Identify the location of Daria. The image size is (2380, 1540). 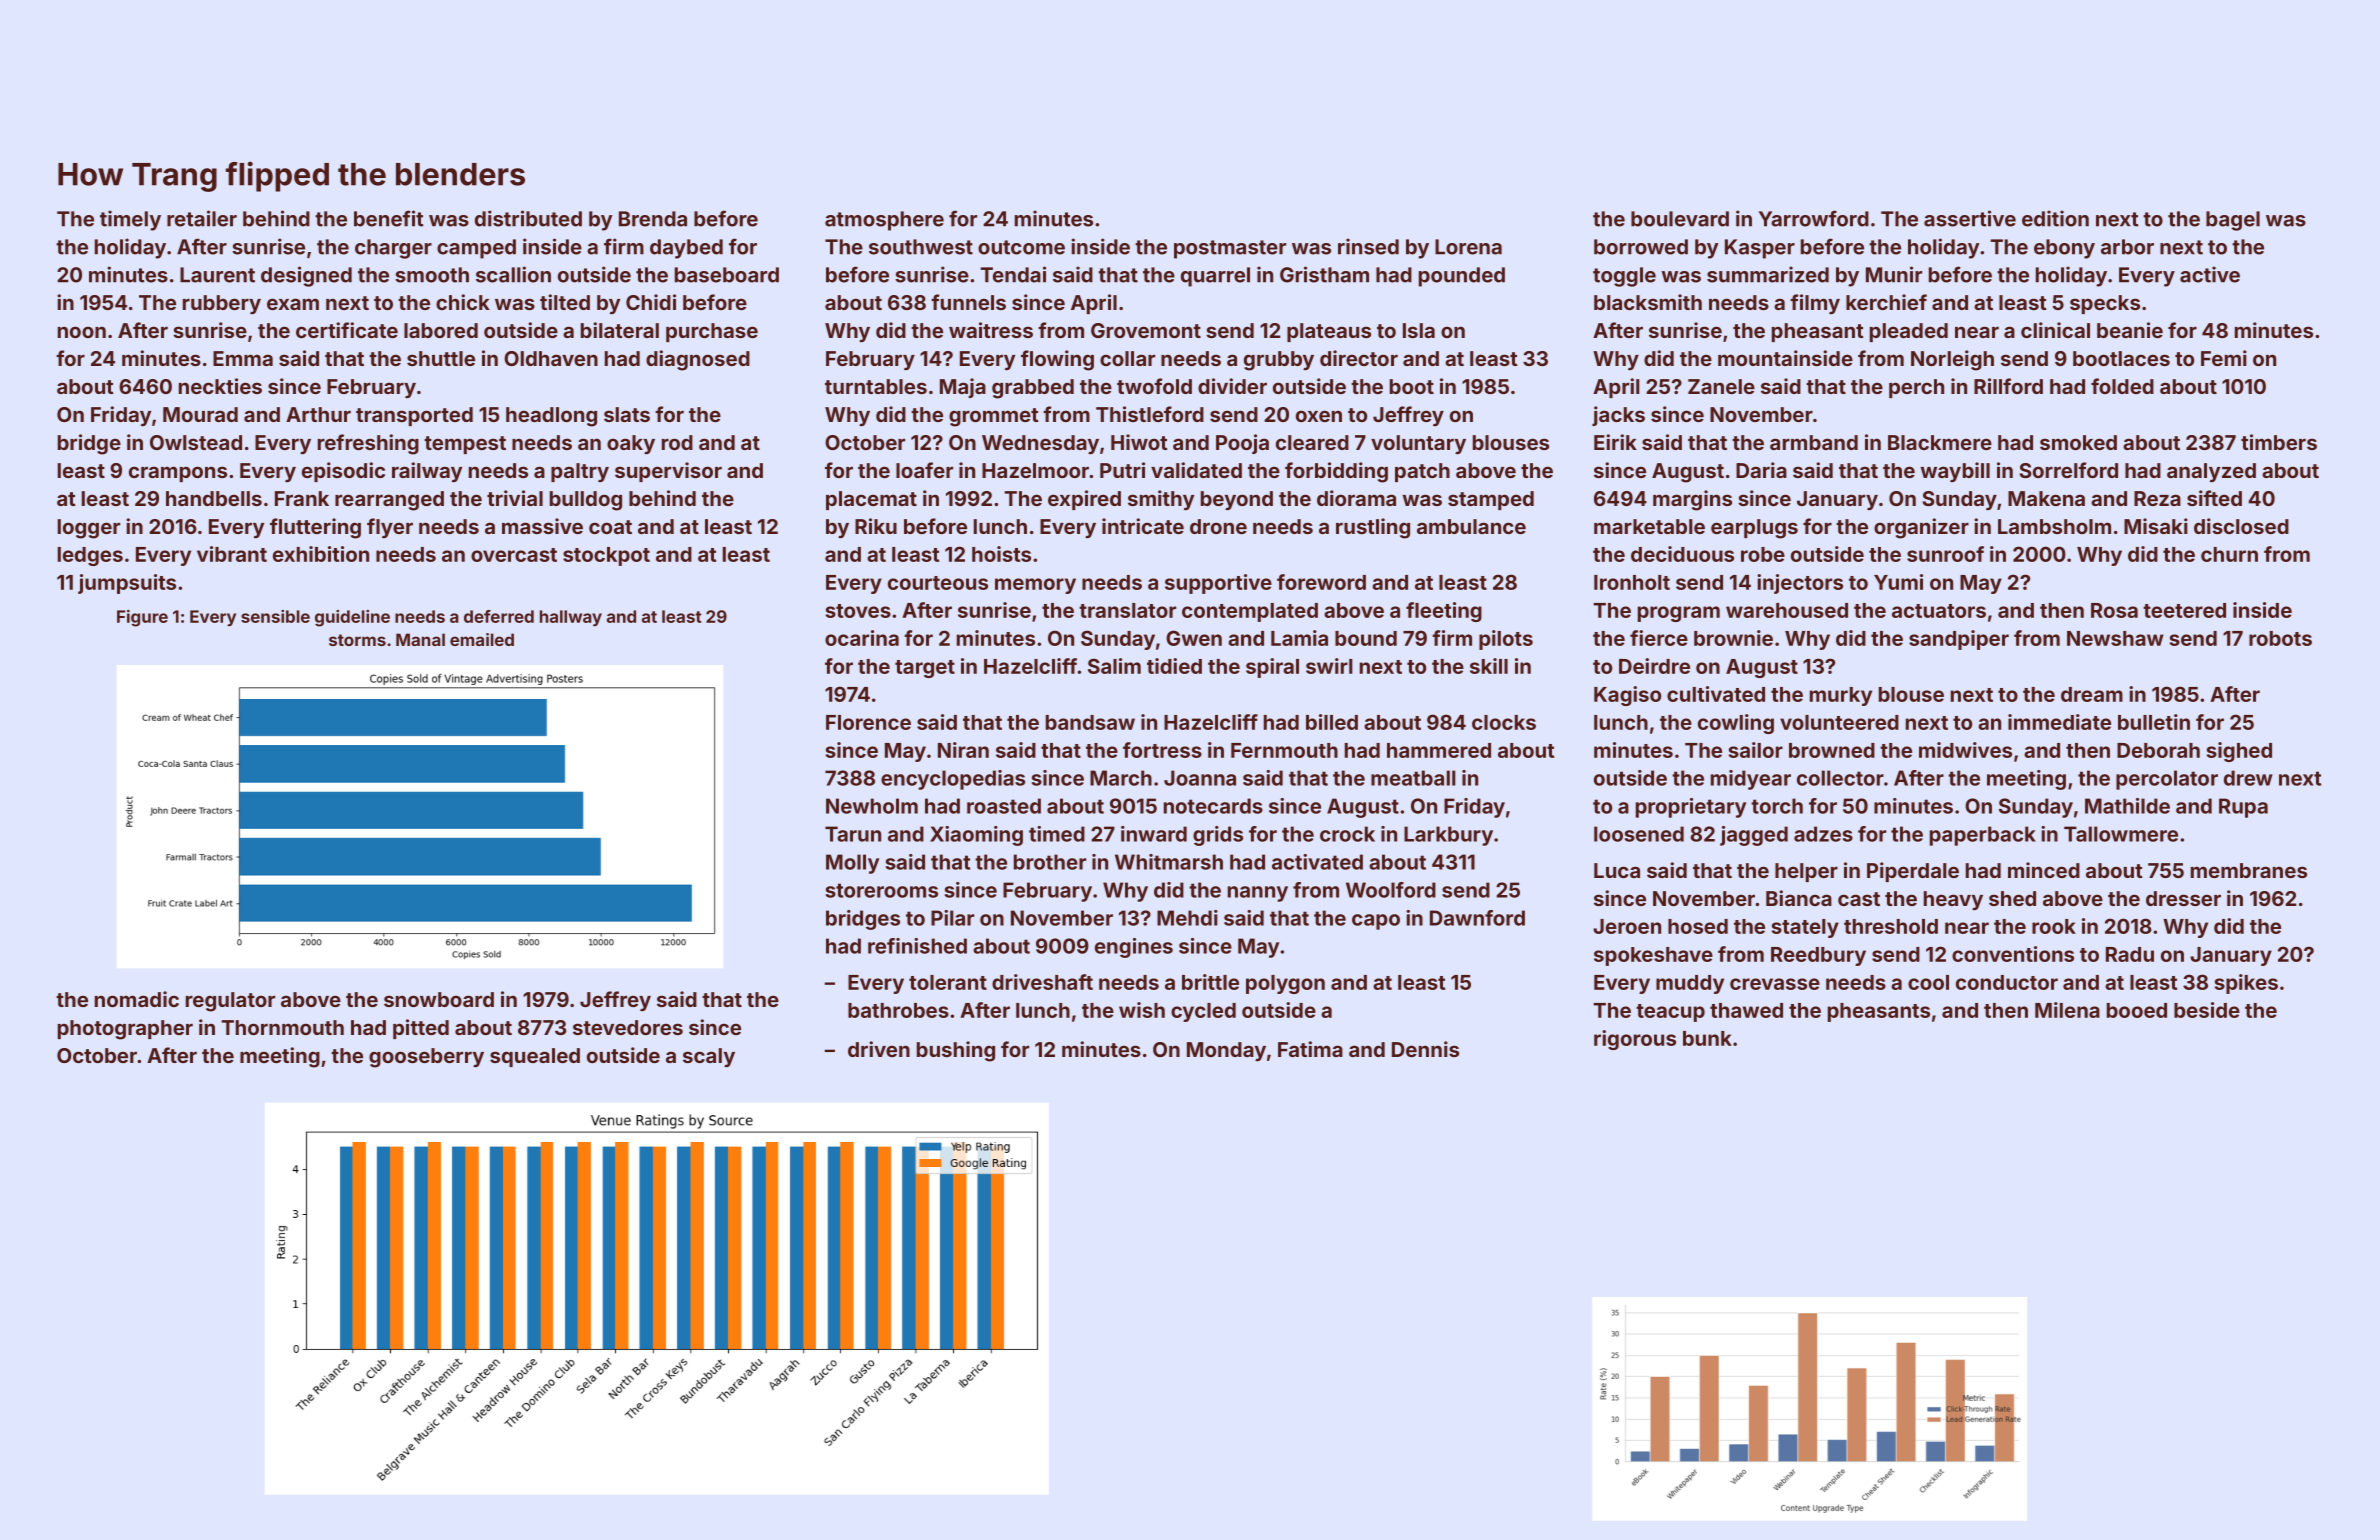
(1761, 470).
